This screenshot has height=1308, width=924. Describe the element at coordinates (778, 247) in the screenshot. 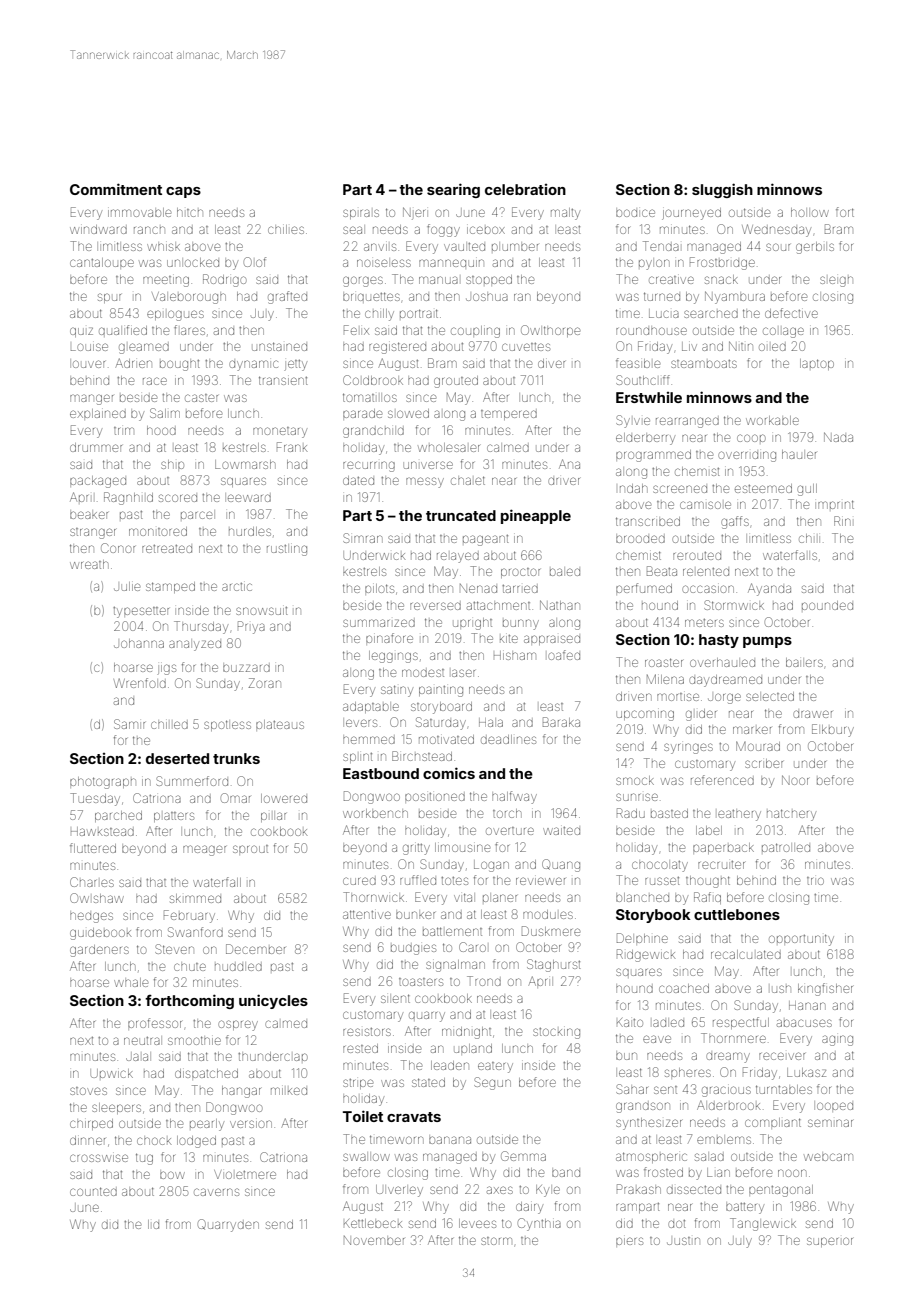

I see `sour` at that location.
